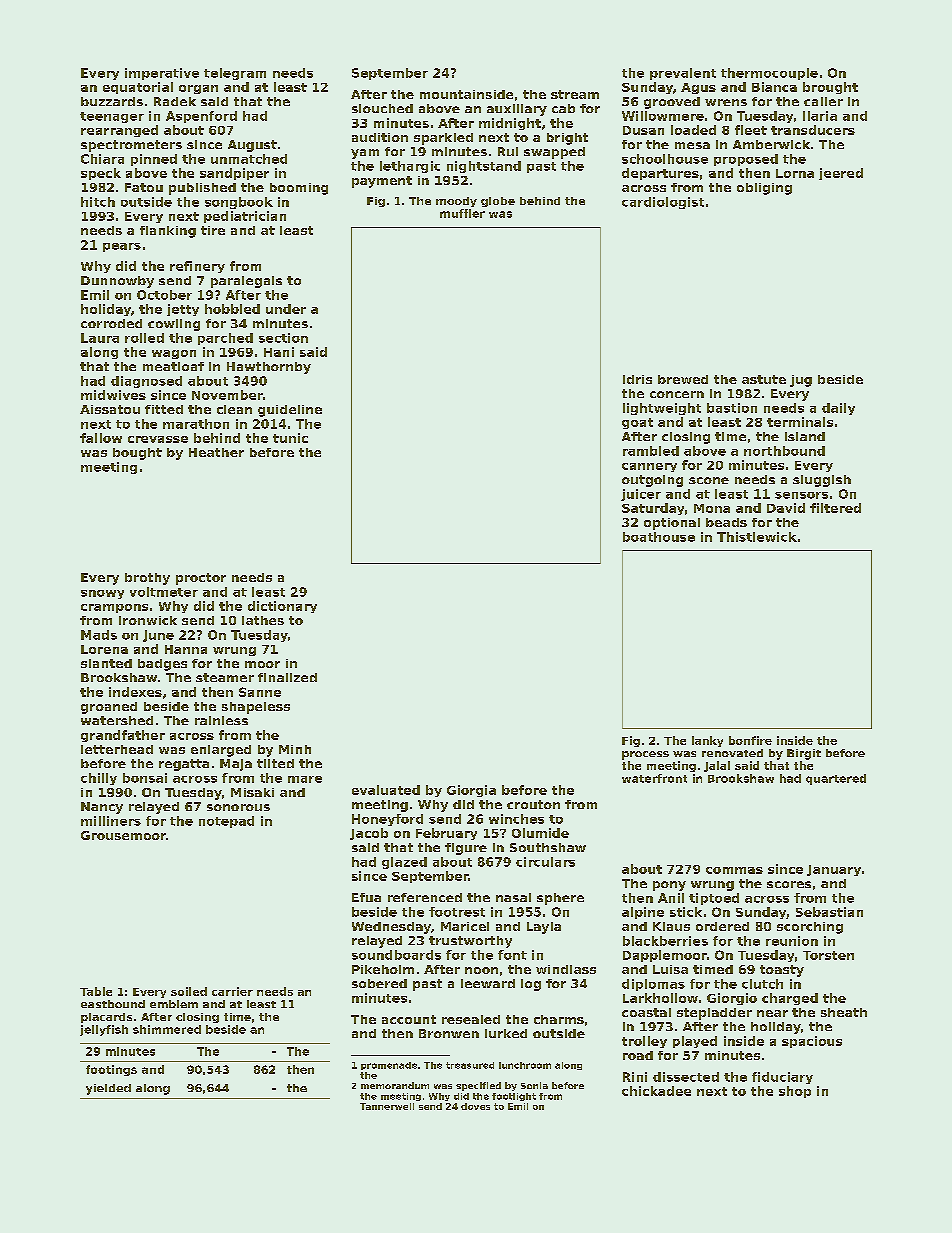 The image size is (952, 1233). I want to click on brewed, so click(683, 379).
